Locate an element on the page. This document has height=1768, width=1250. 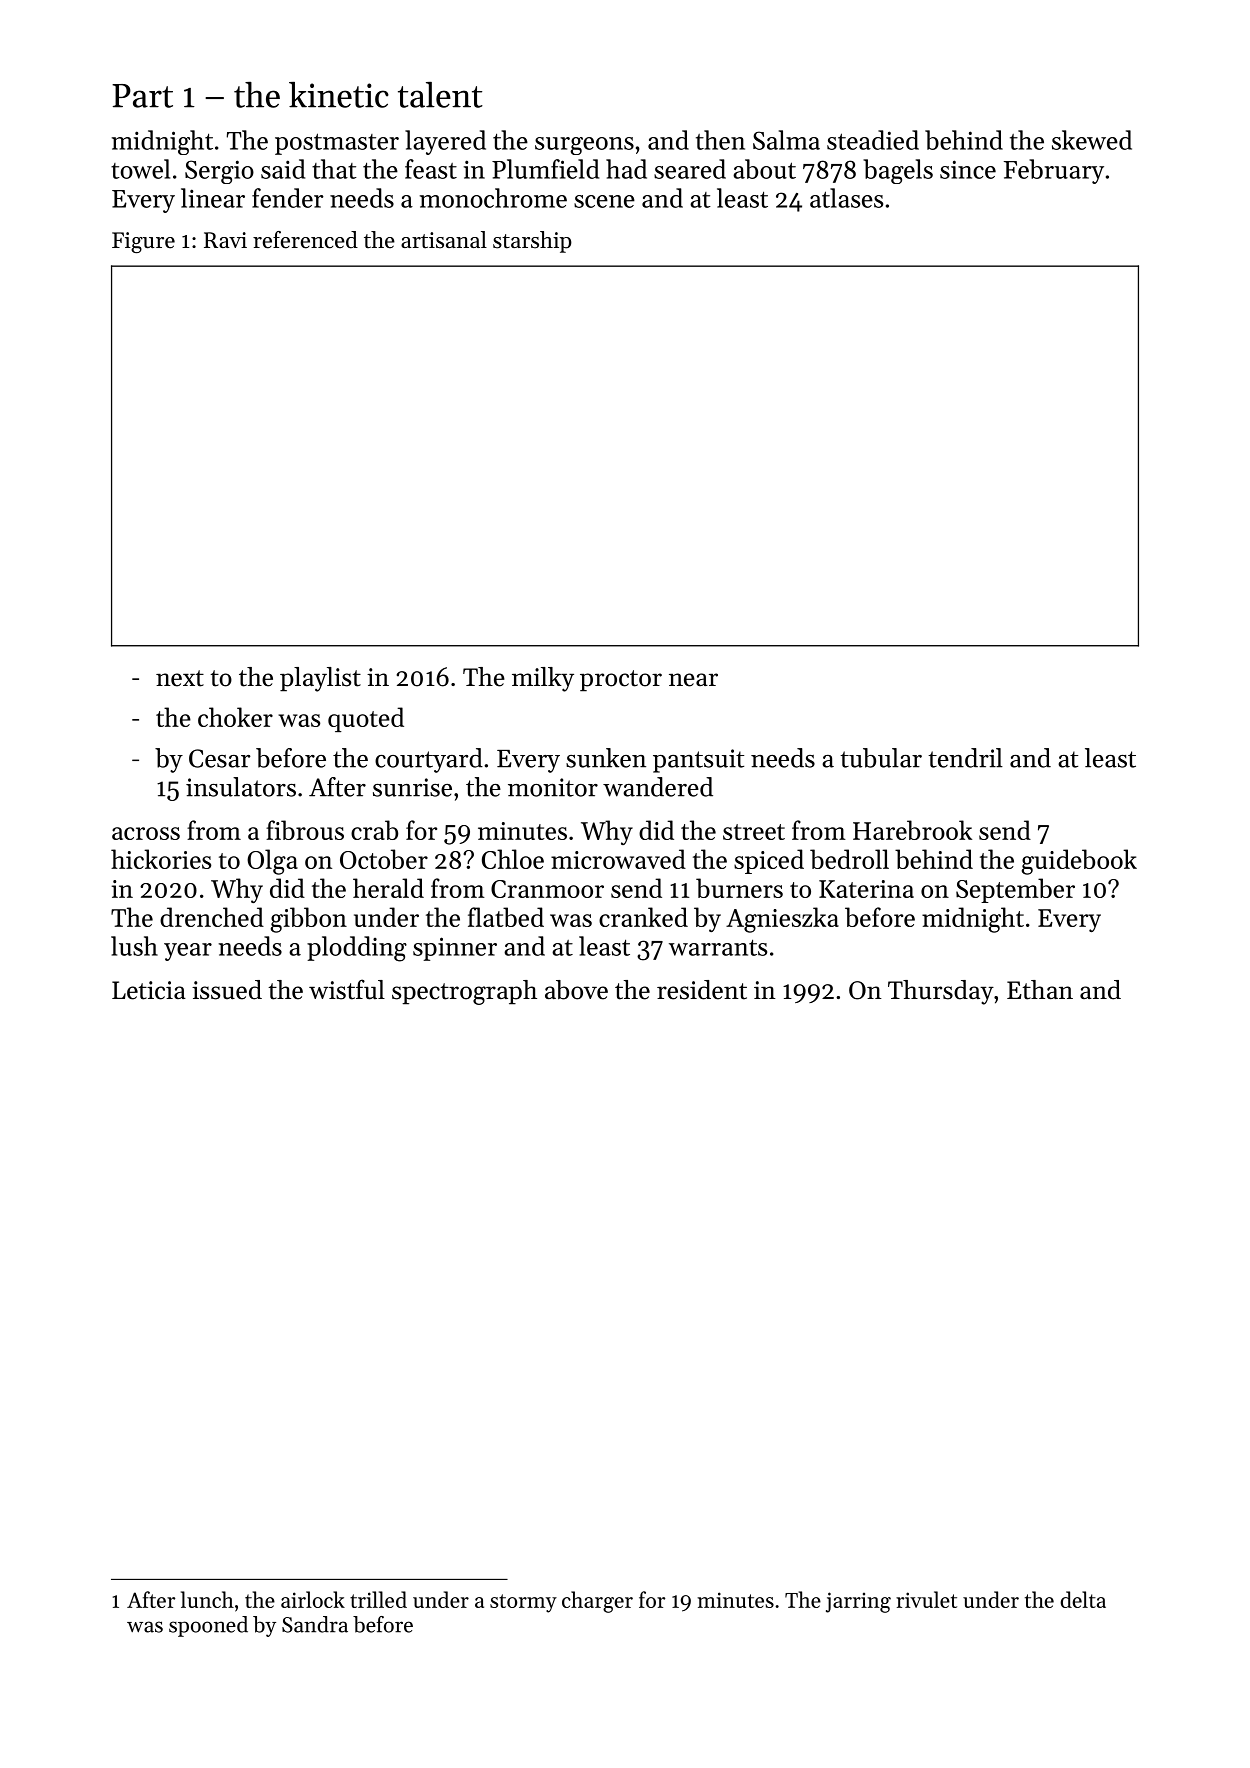
then is located at coordinates (720, 140).
